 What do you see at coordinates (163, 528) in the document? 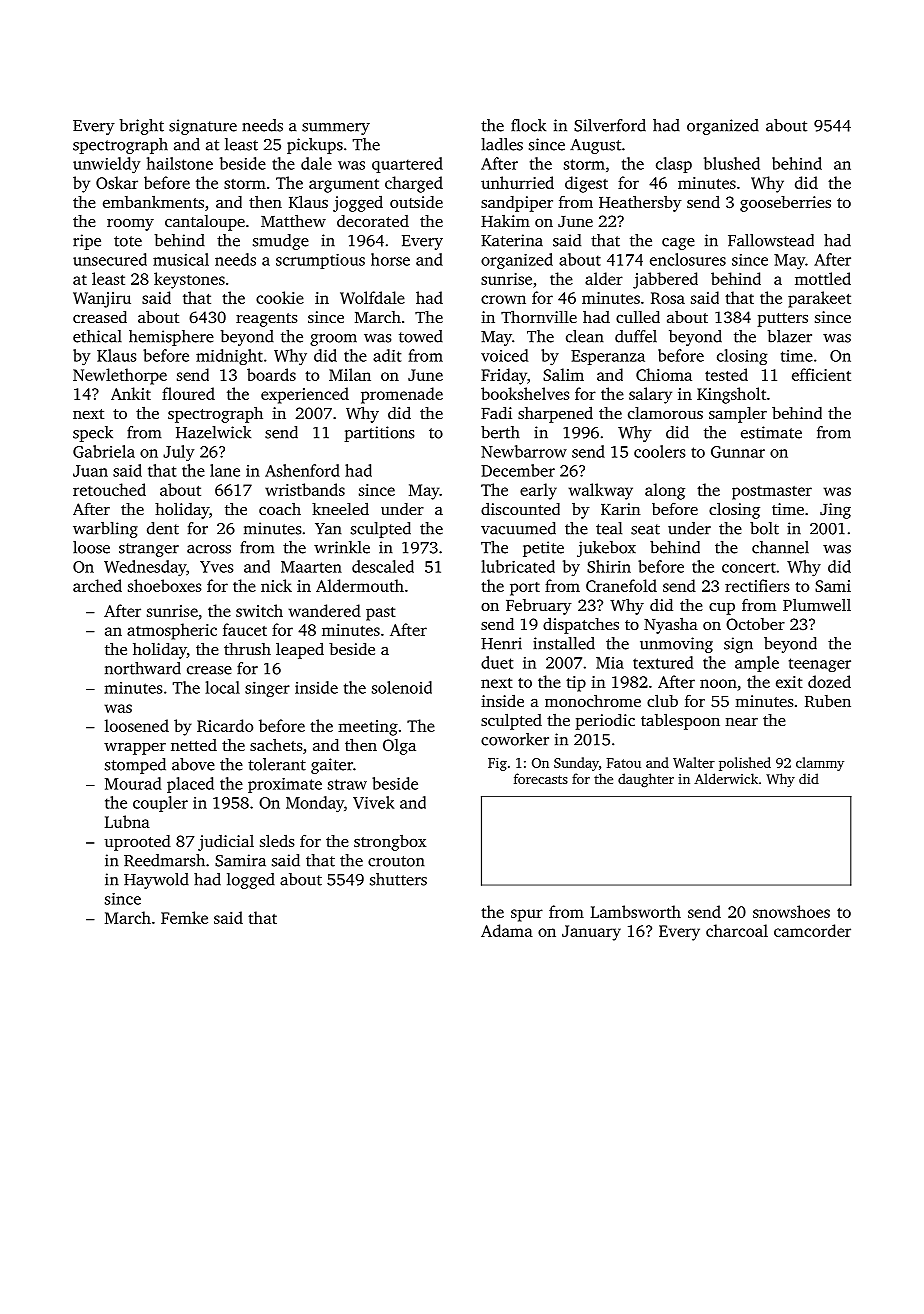
I see `dent` at bounding box center [163, 528].
